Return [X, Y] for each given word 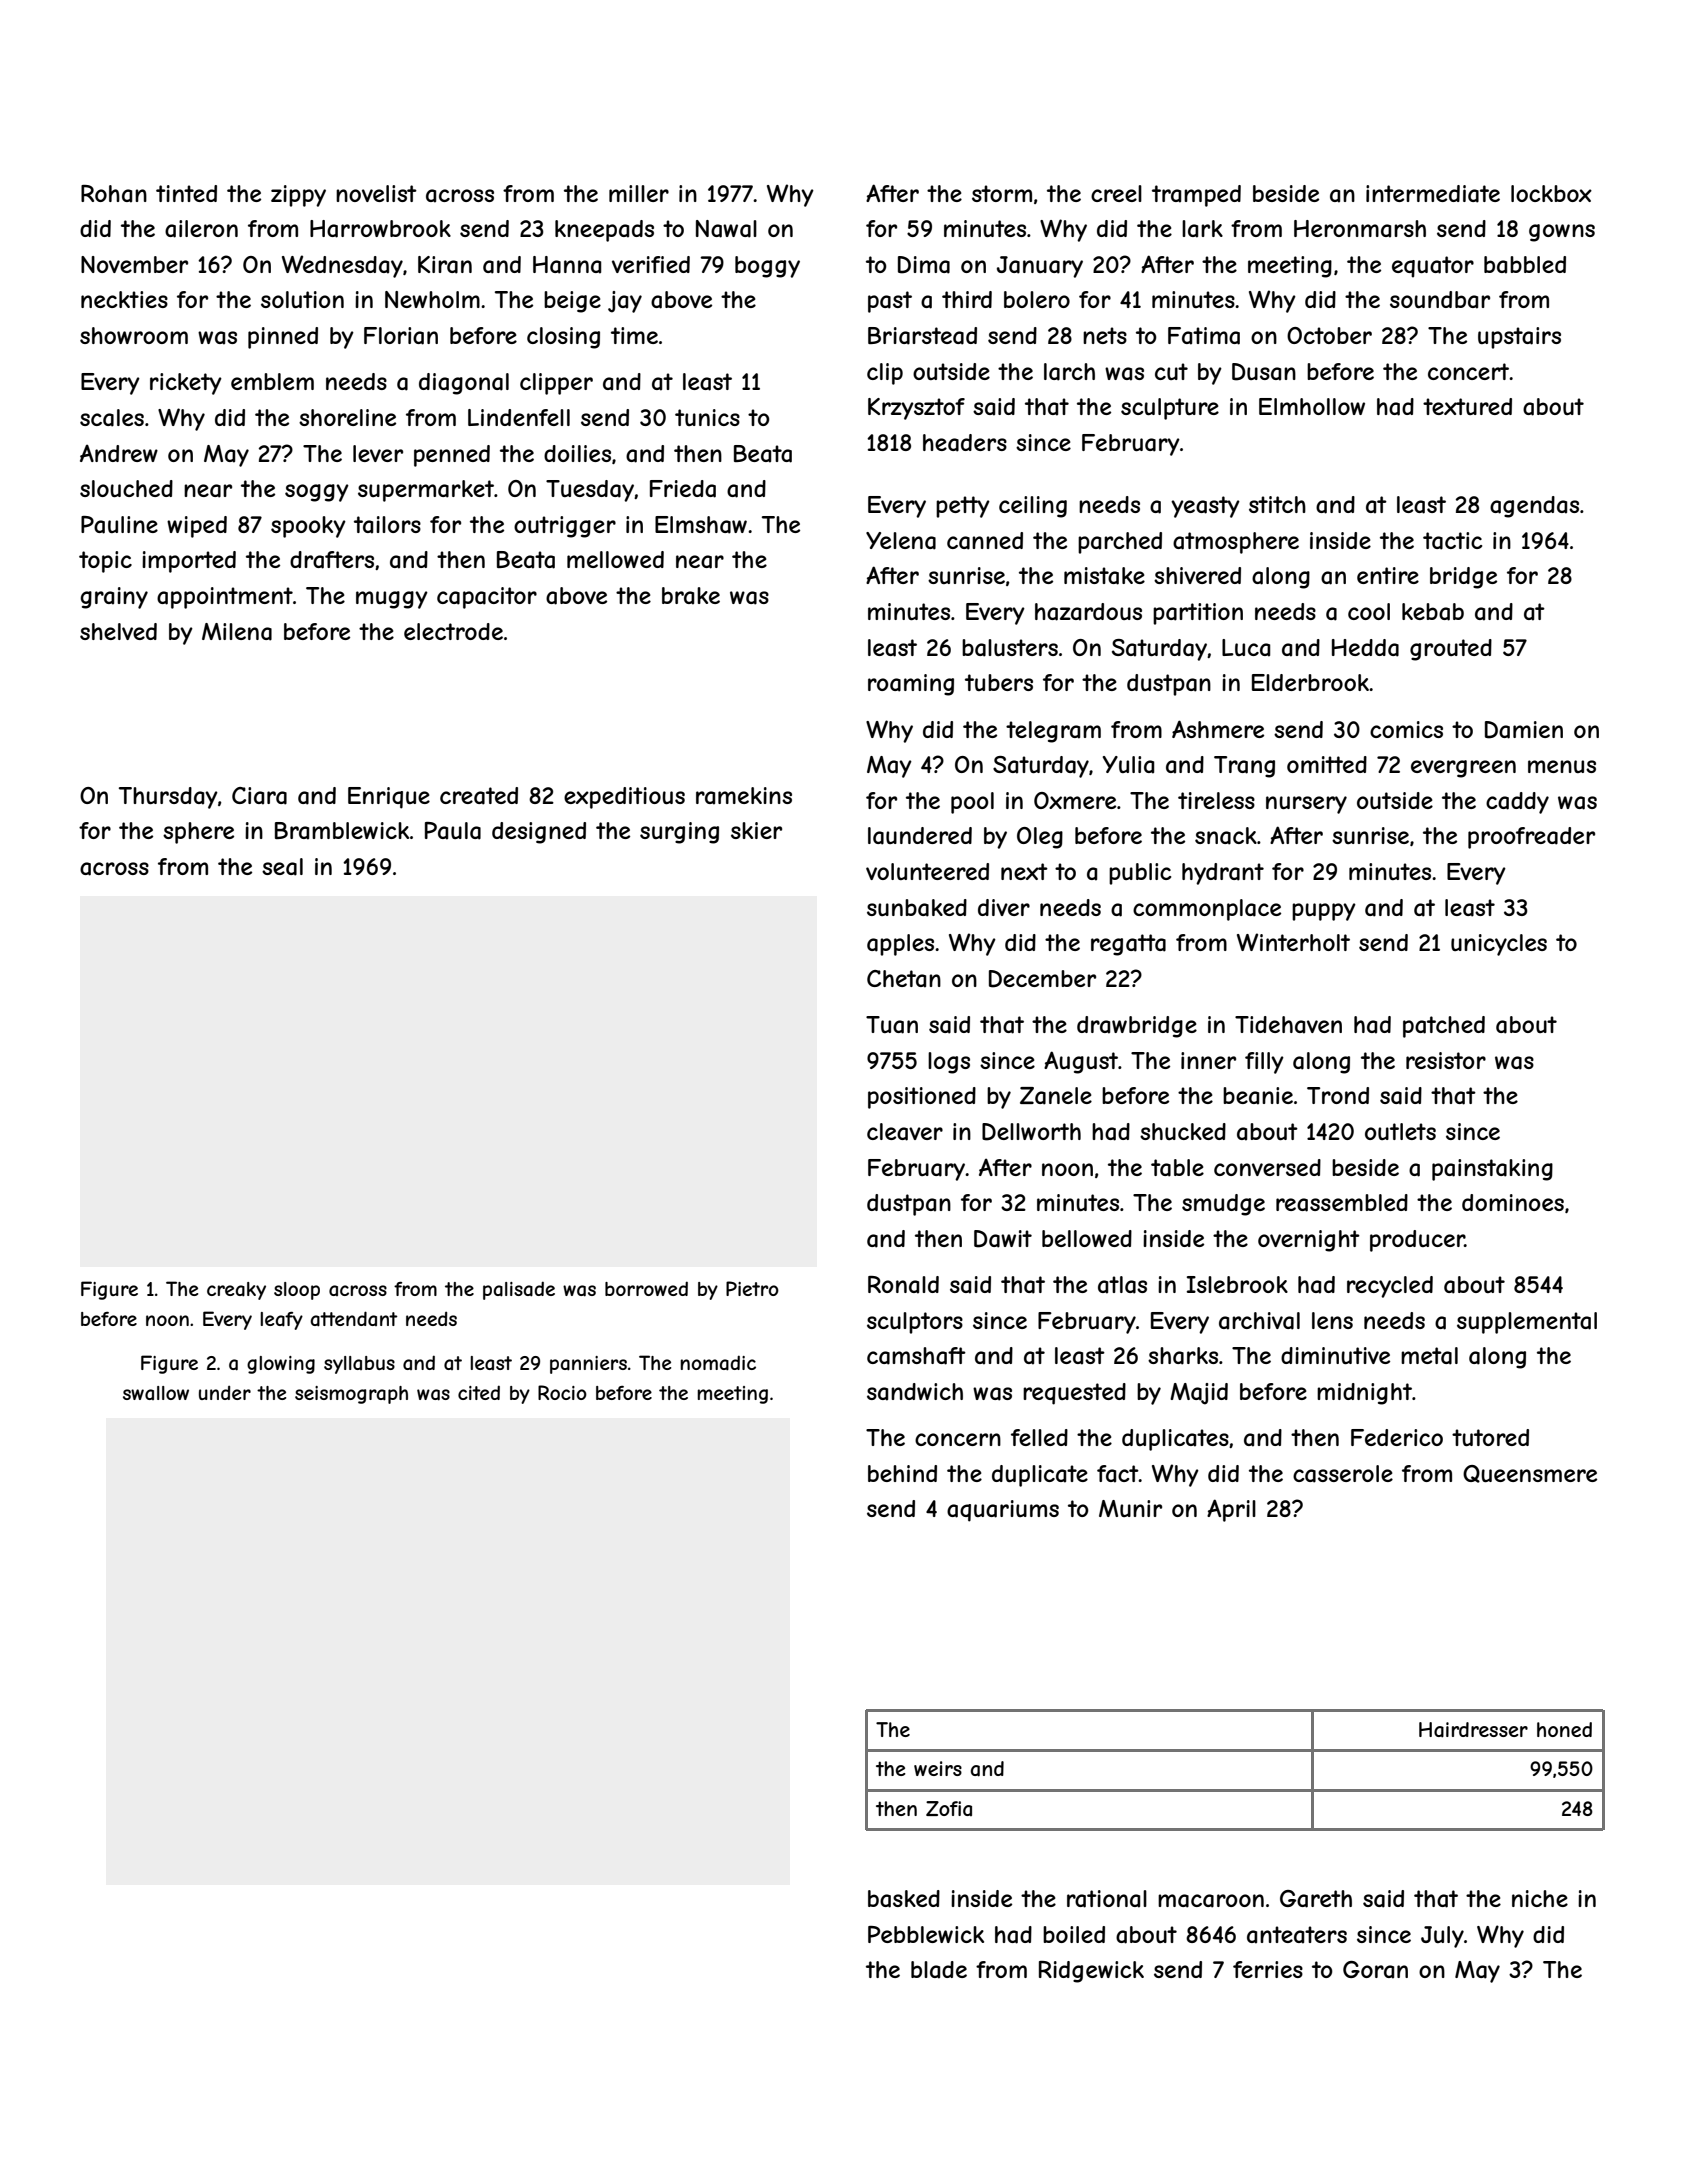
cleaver [905, 1132]
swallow [156, 1393]
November [134, 264]
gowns [1562, 233]
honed [1564, 1729]
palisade [519, 1290]
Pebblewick [926, 1934]
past [890, 302]
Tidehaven [1288, 1025]
